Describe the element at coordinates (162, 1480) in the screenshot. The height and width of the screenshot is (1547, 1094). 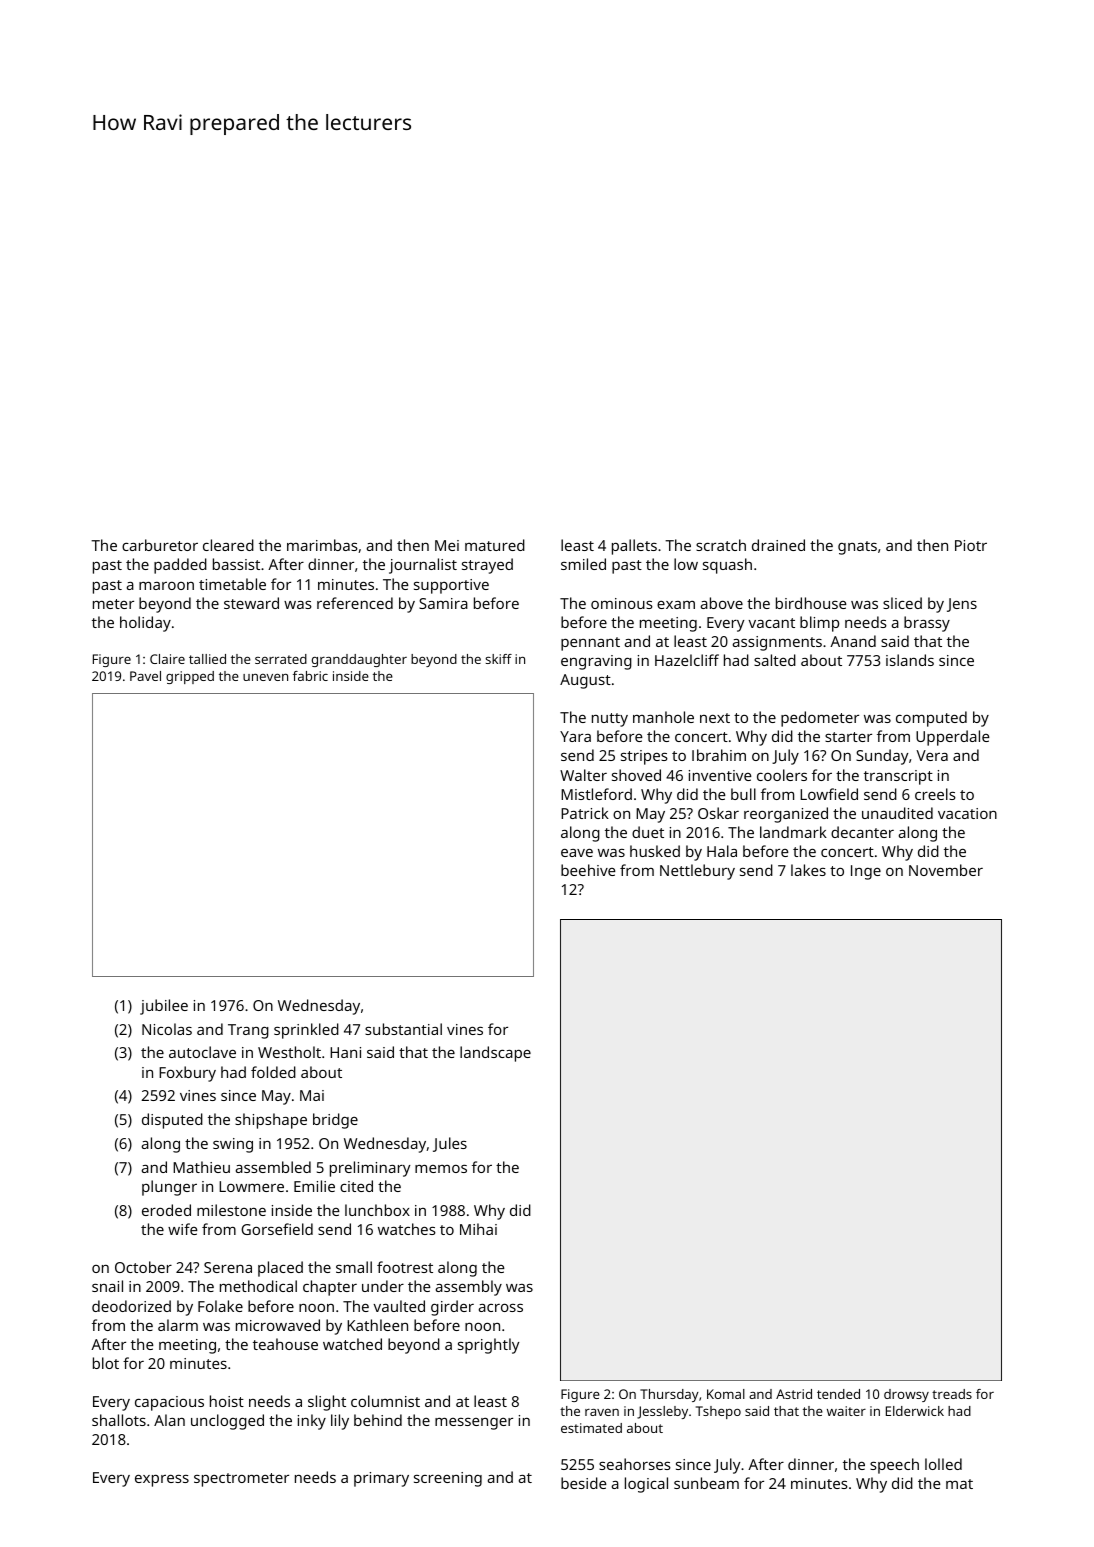
I see `express` at that location.
